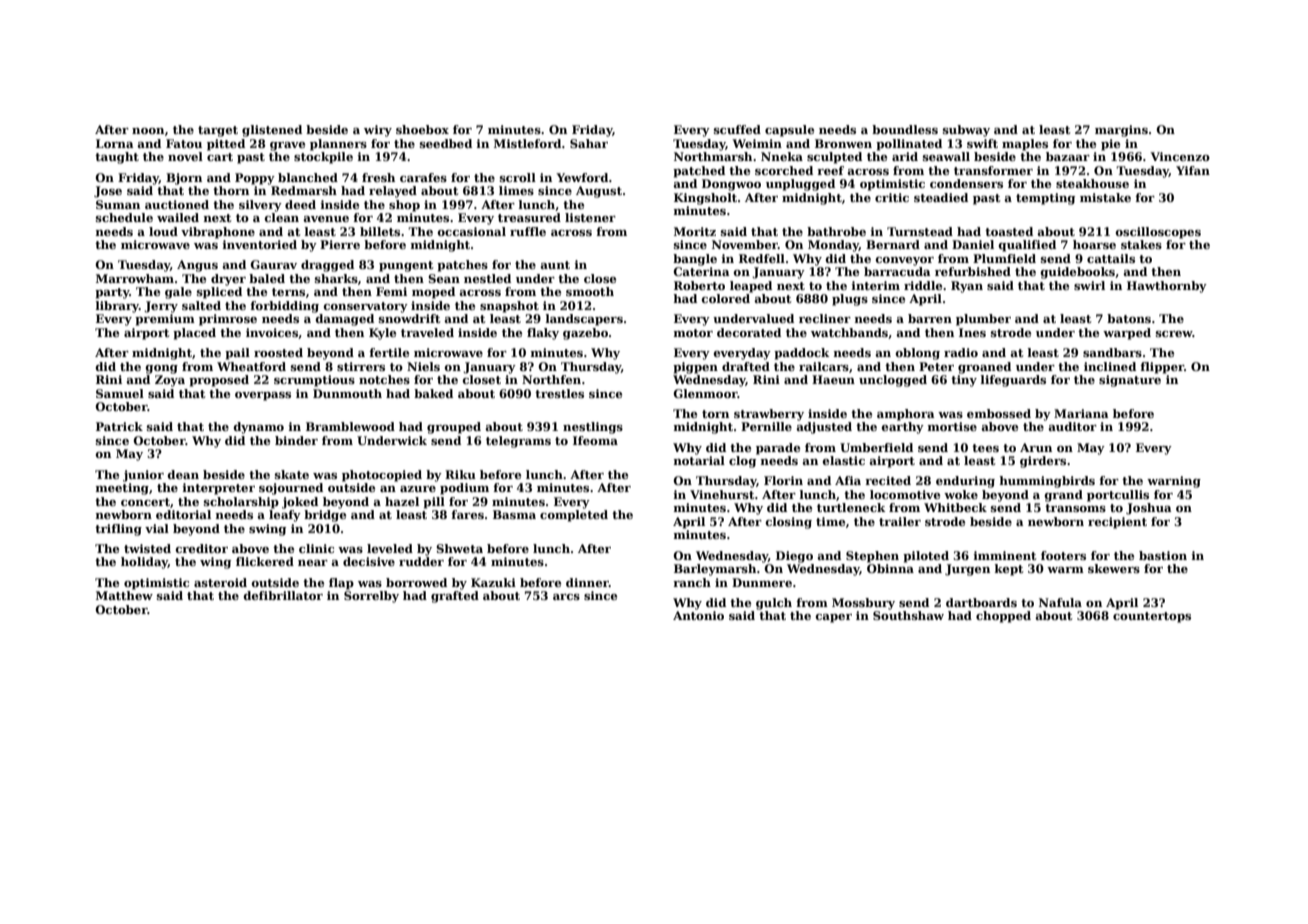 The image size is (1308, 924). What do you see at coordinates (1121, 131) in the screenshot?
I see `margins` at bounding box center [1121, 131].
